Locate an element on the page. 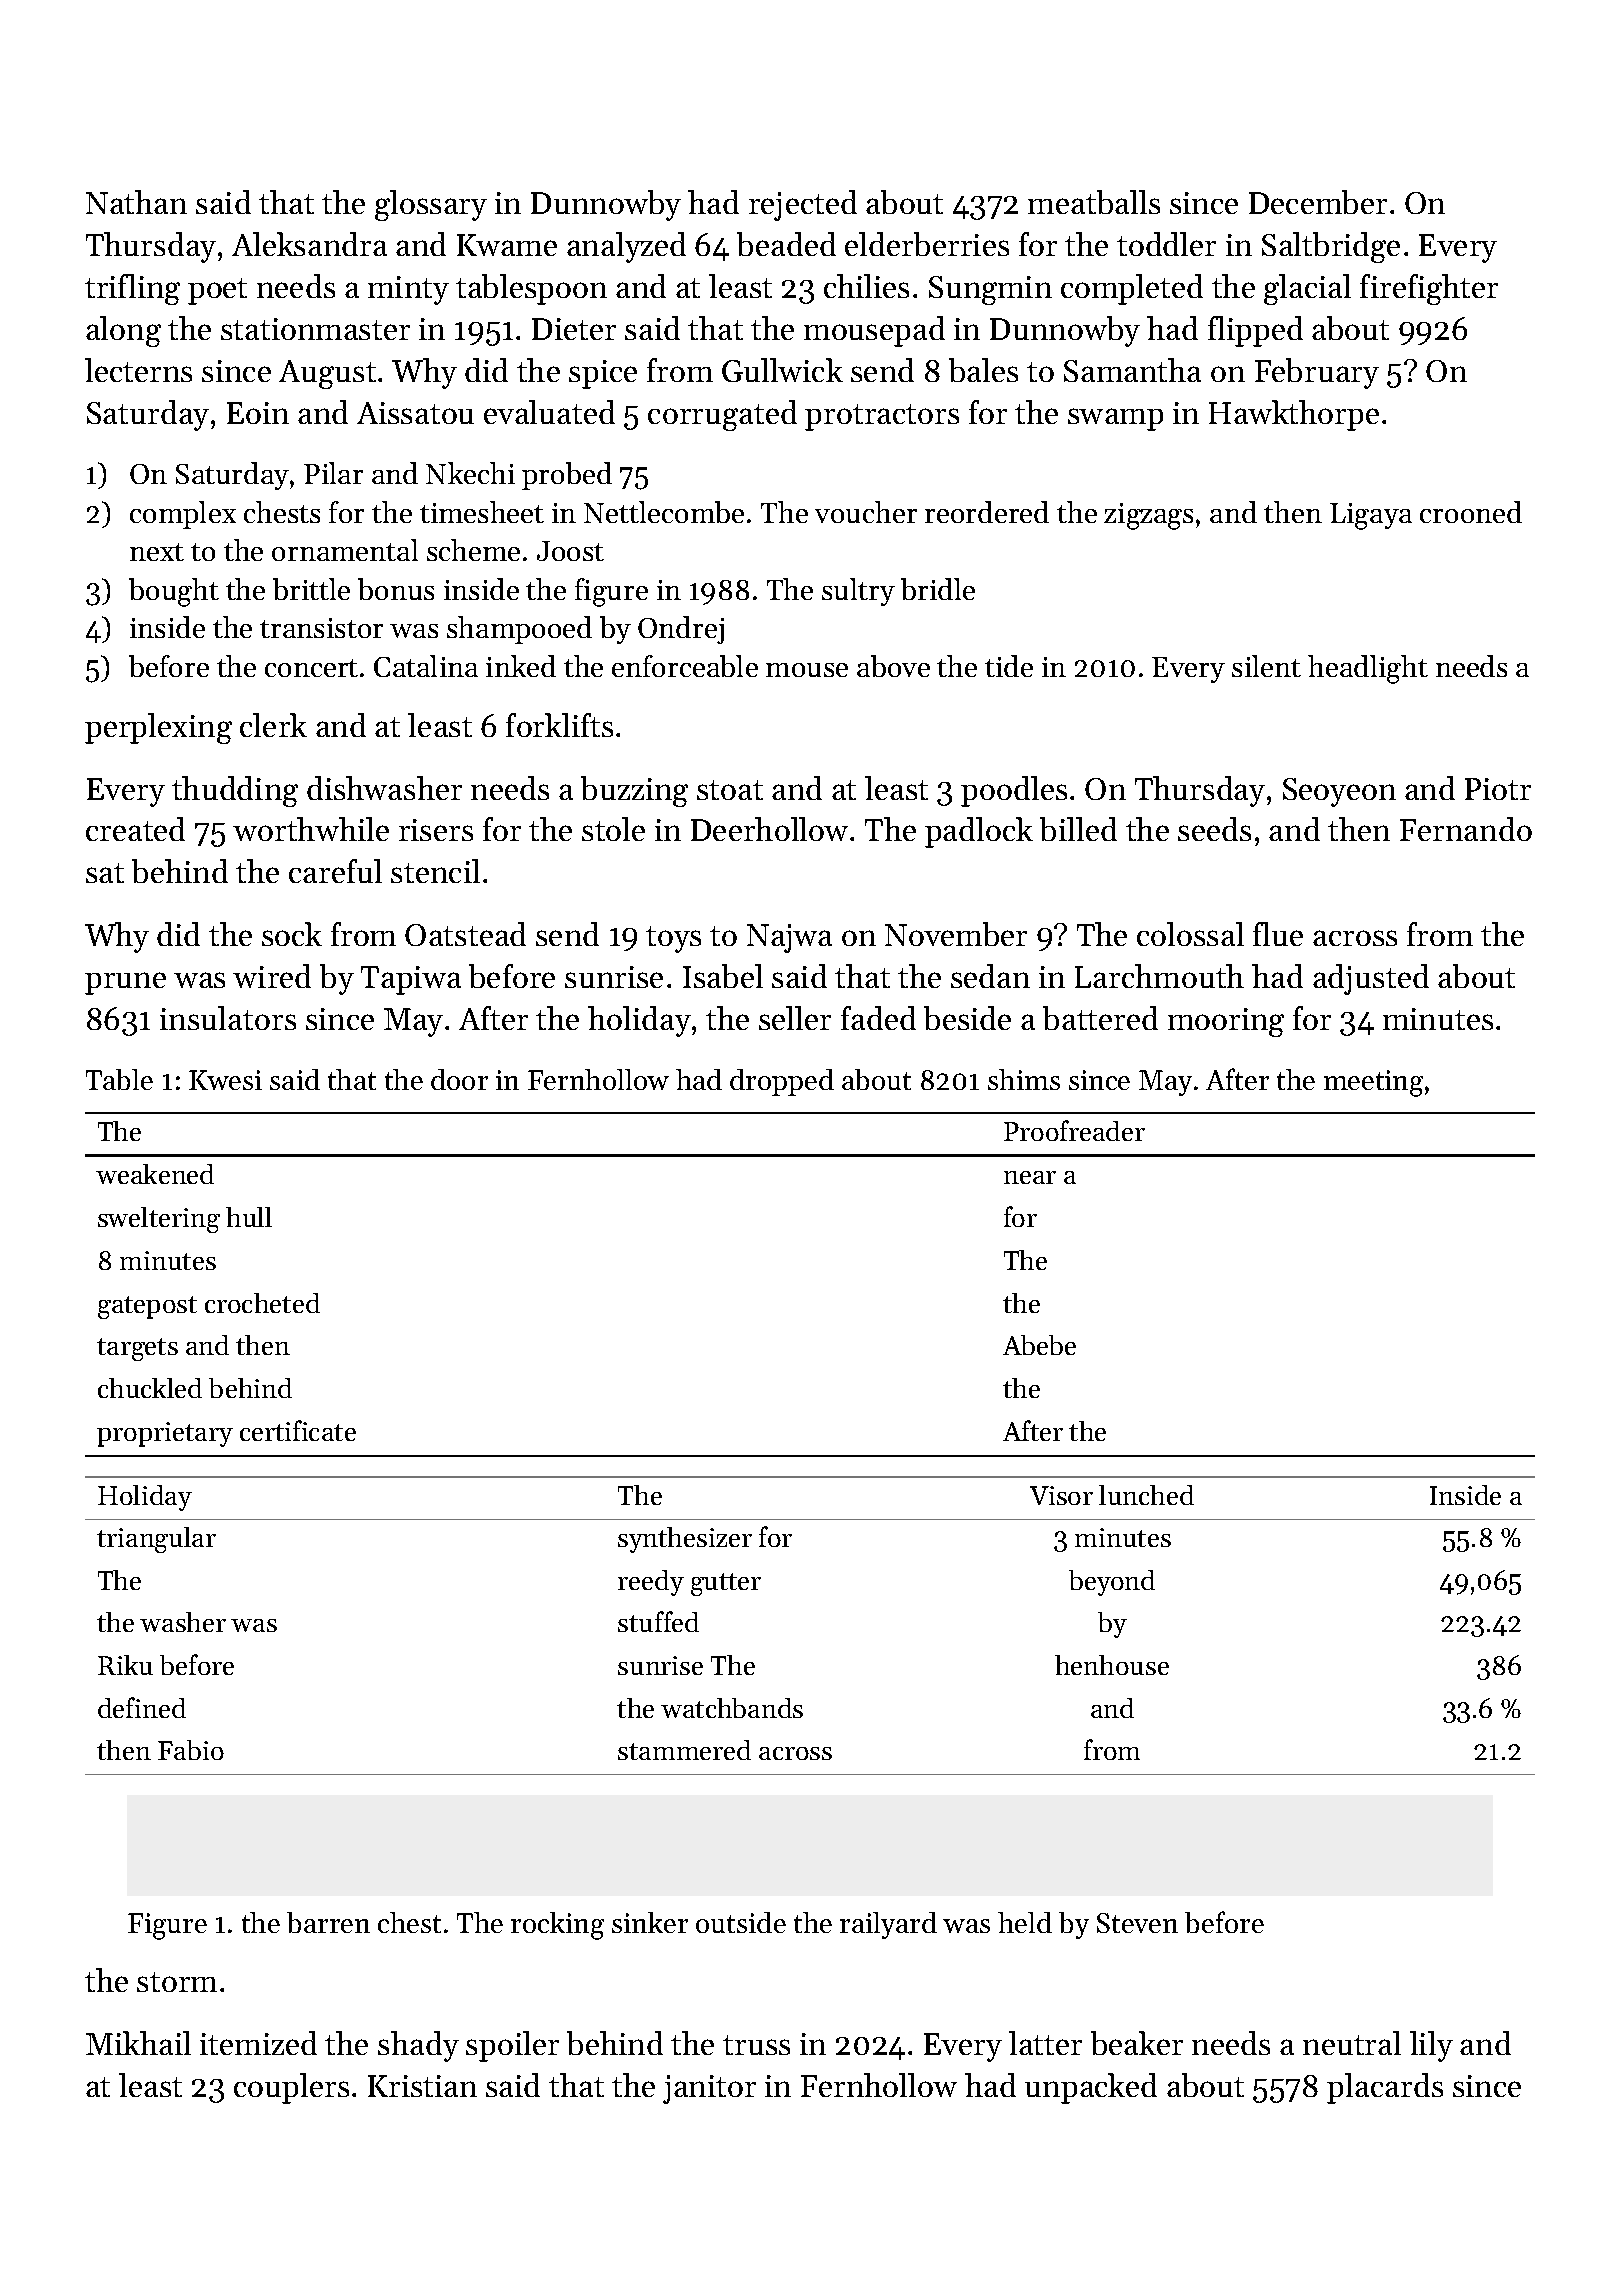 The width and height of the image is (1620, 2292). chilies is located at coordinates (866, 286).
